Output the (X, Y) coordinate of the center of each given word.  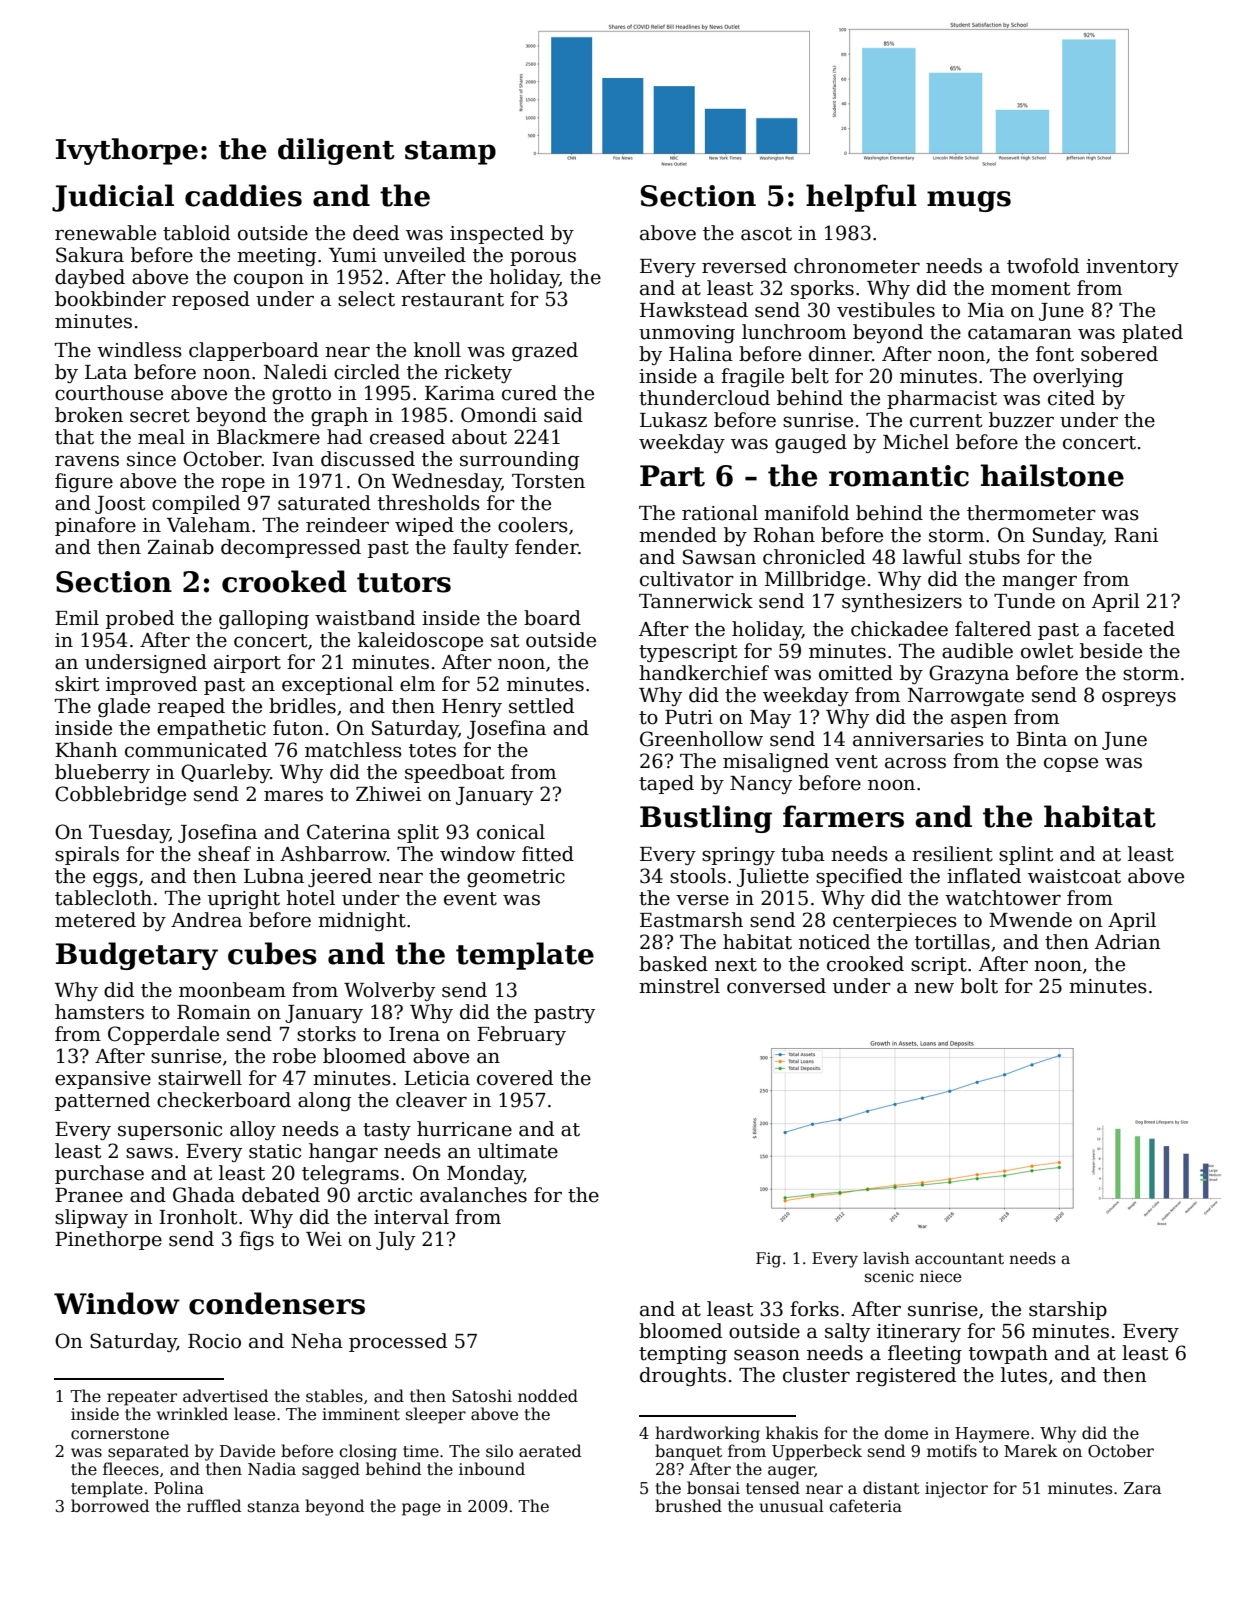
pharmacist (942, 399)
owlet (1047, 651)
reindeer (347, 525)
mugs (969, 201)
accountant (959, 1259)
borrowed (110, 1506)
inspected (497, 234)
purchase (99, 1174)
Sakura (90, 255)
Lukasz (673, 420)
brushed (688, 1505)
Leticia (437, 1078)
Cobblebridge (120, 795)
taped (666, 784)
